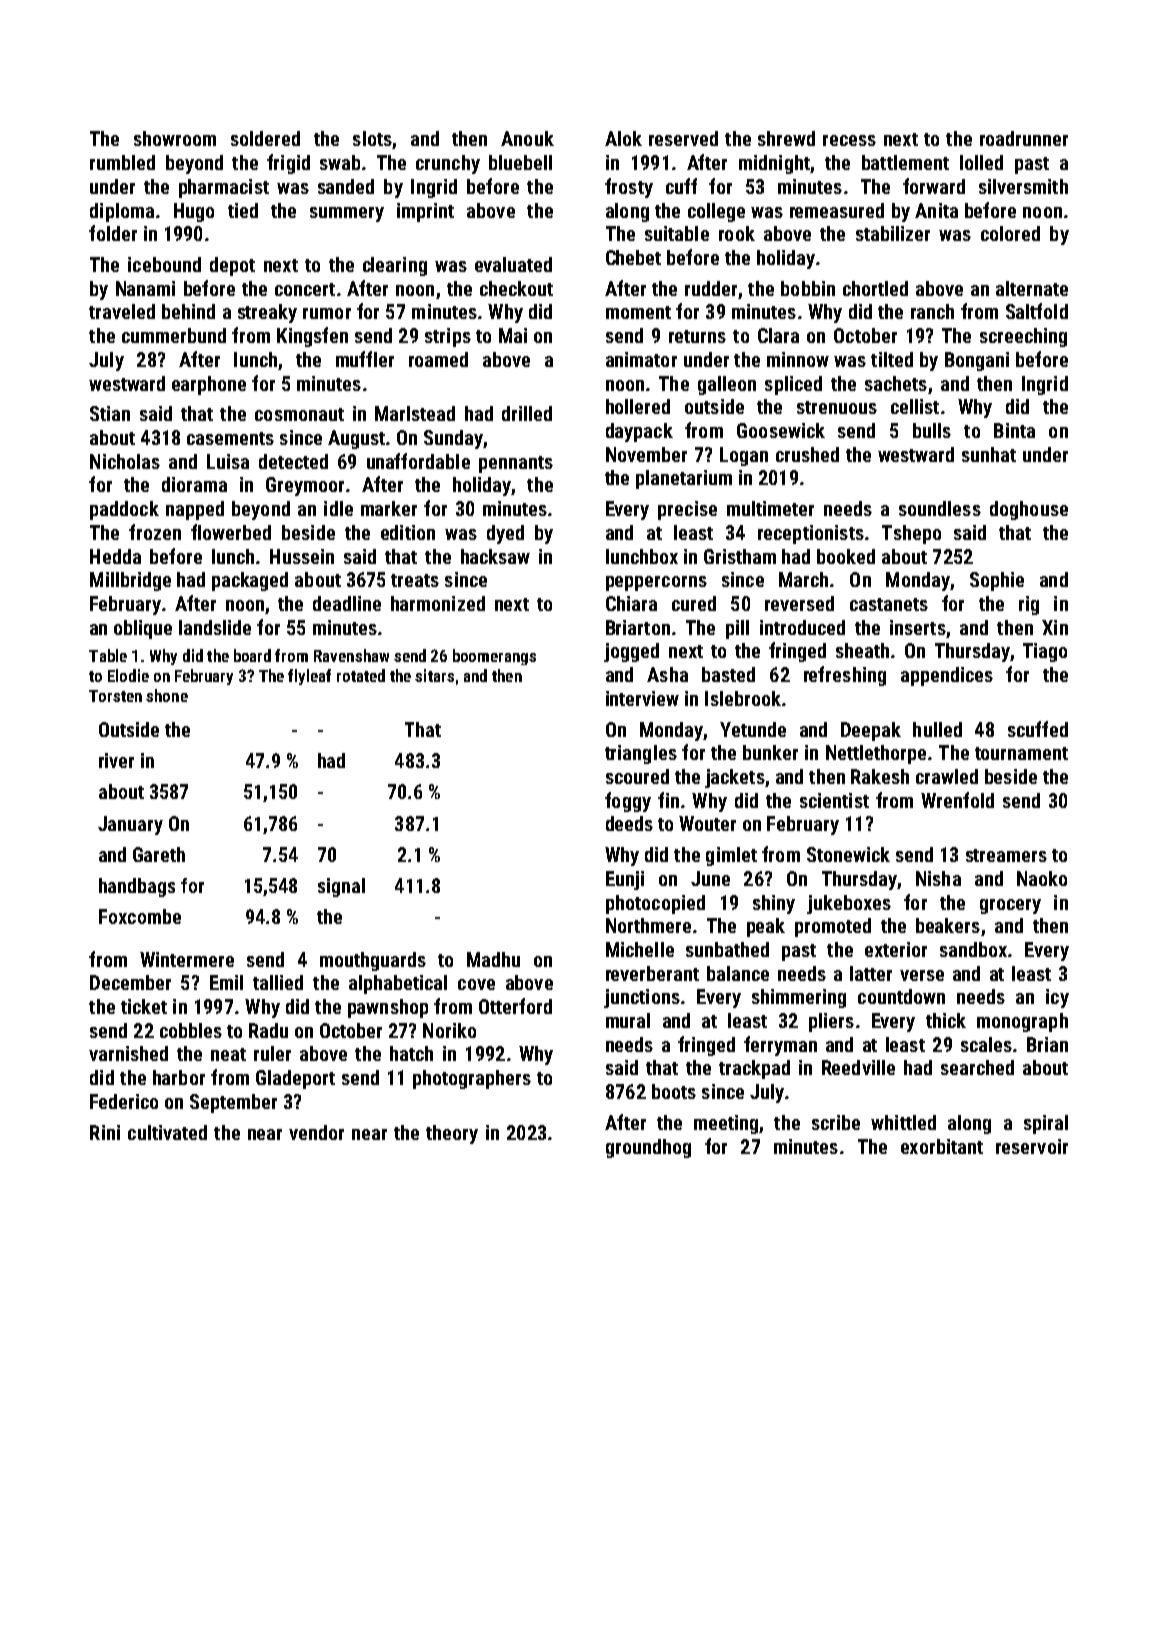 The image size is (1158, 1638). What do you see at coordinates (105, 1132) in the image?
I see `Rini` at bounding box center [105, 1132].
